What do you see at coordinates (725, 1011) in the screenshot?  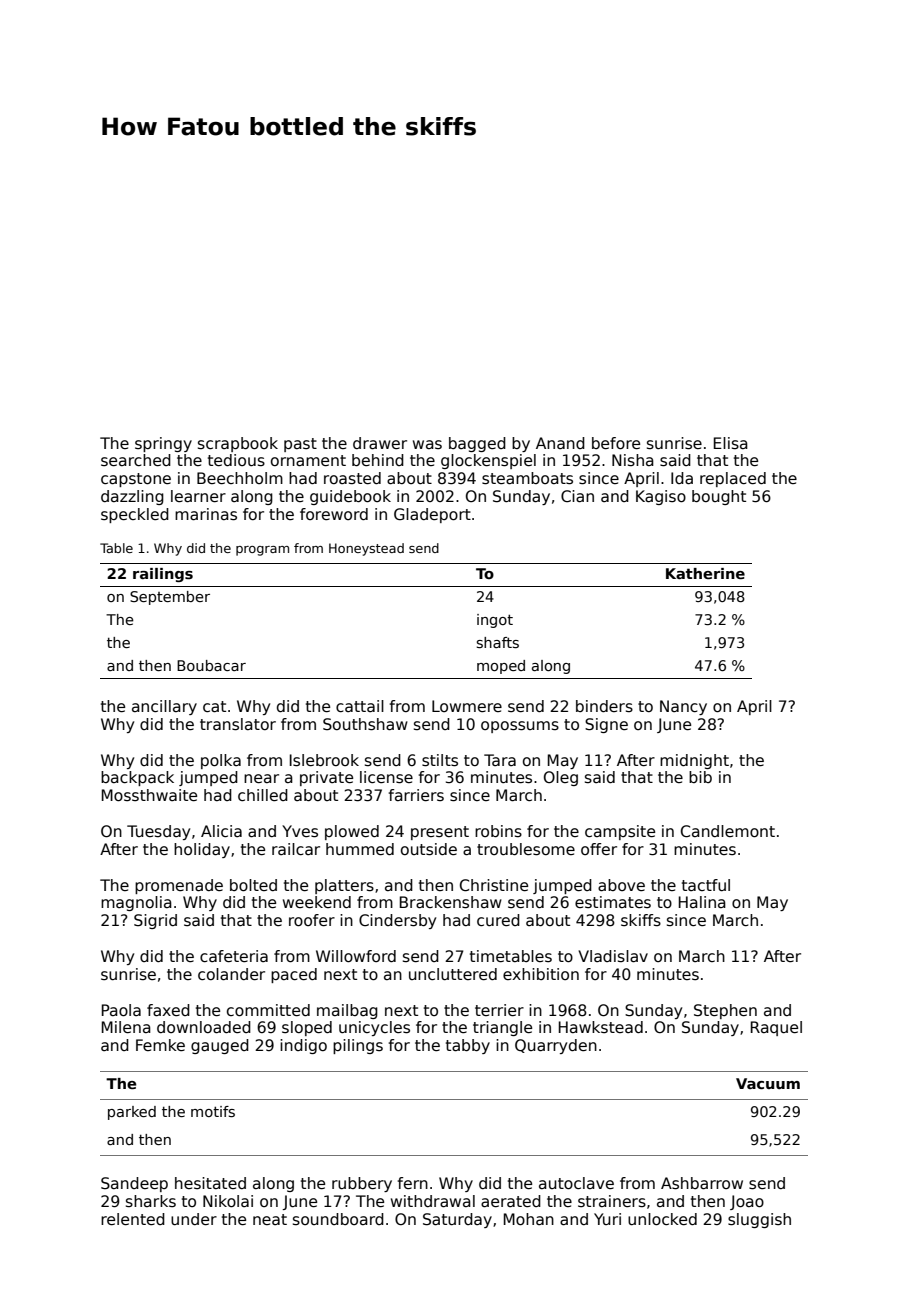 I see `Stephen` at bounding box center [725, 1011].
